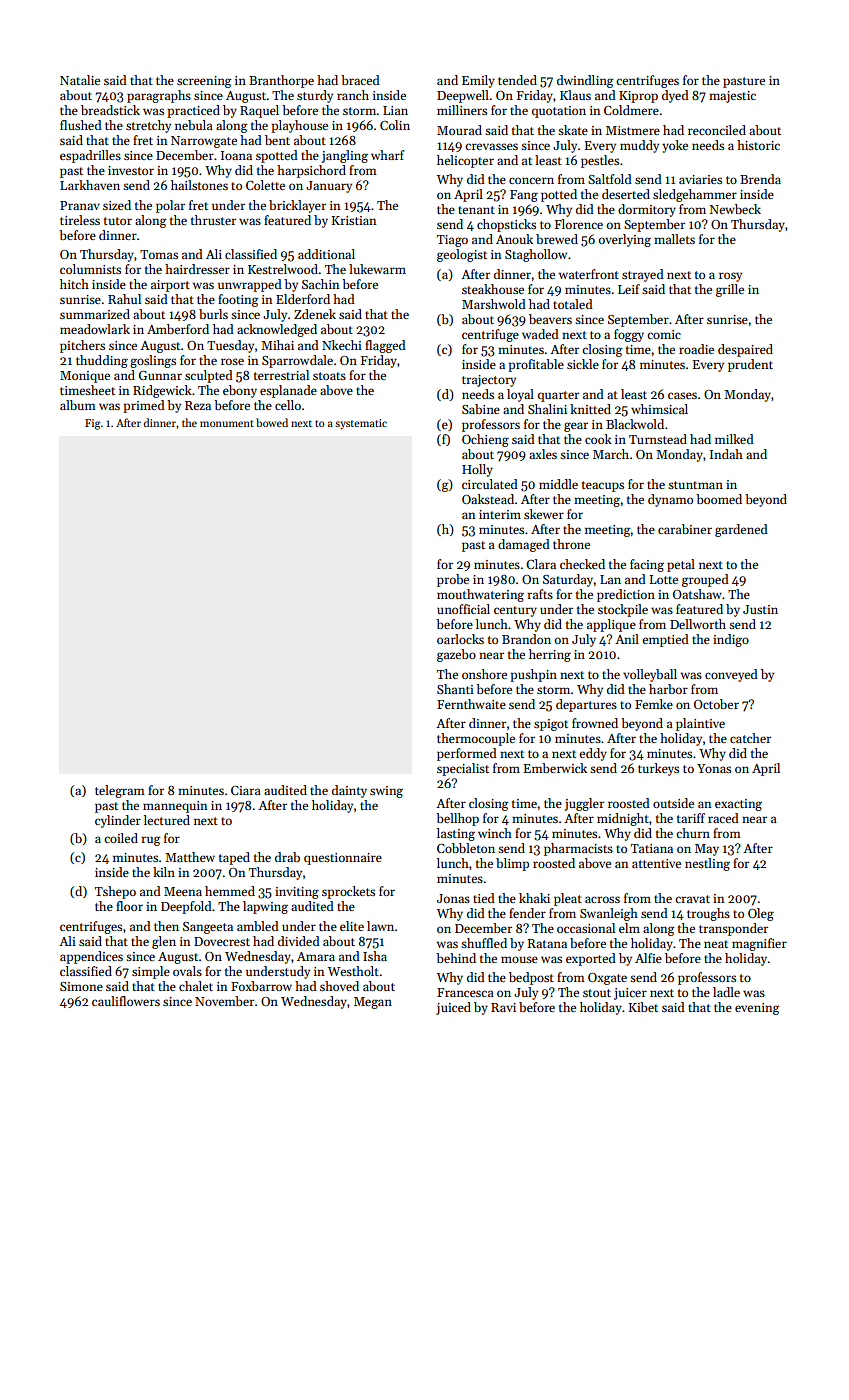 This screenshot has width=849, height=1400. What do you see at coordinates (90, 156) in the screenshot?
I see `espadrilles` at bounding box center [90, 156].
